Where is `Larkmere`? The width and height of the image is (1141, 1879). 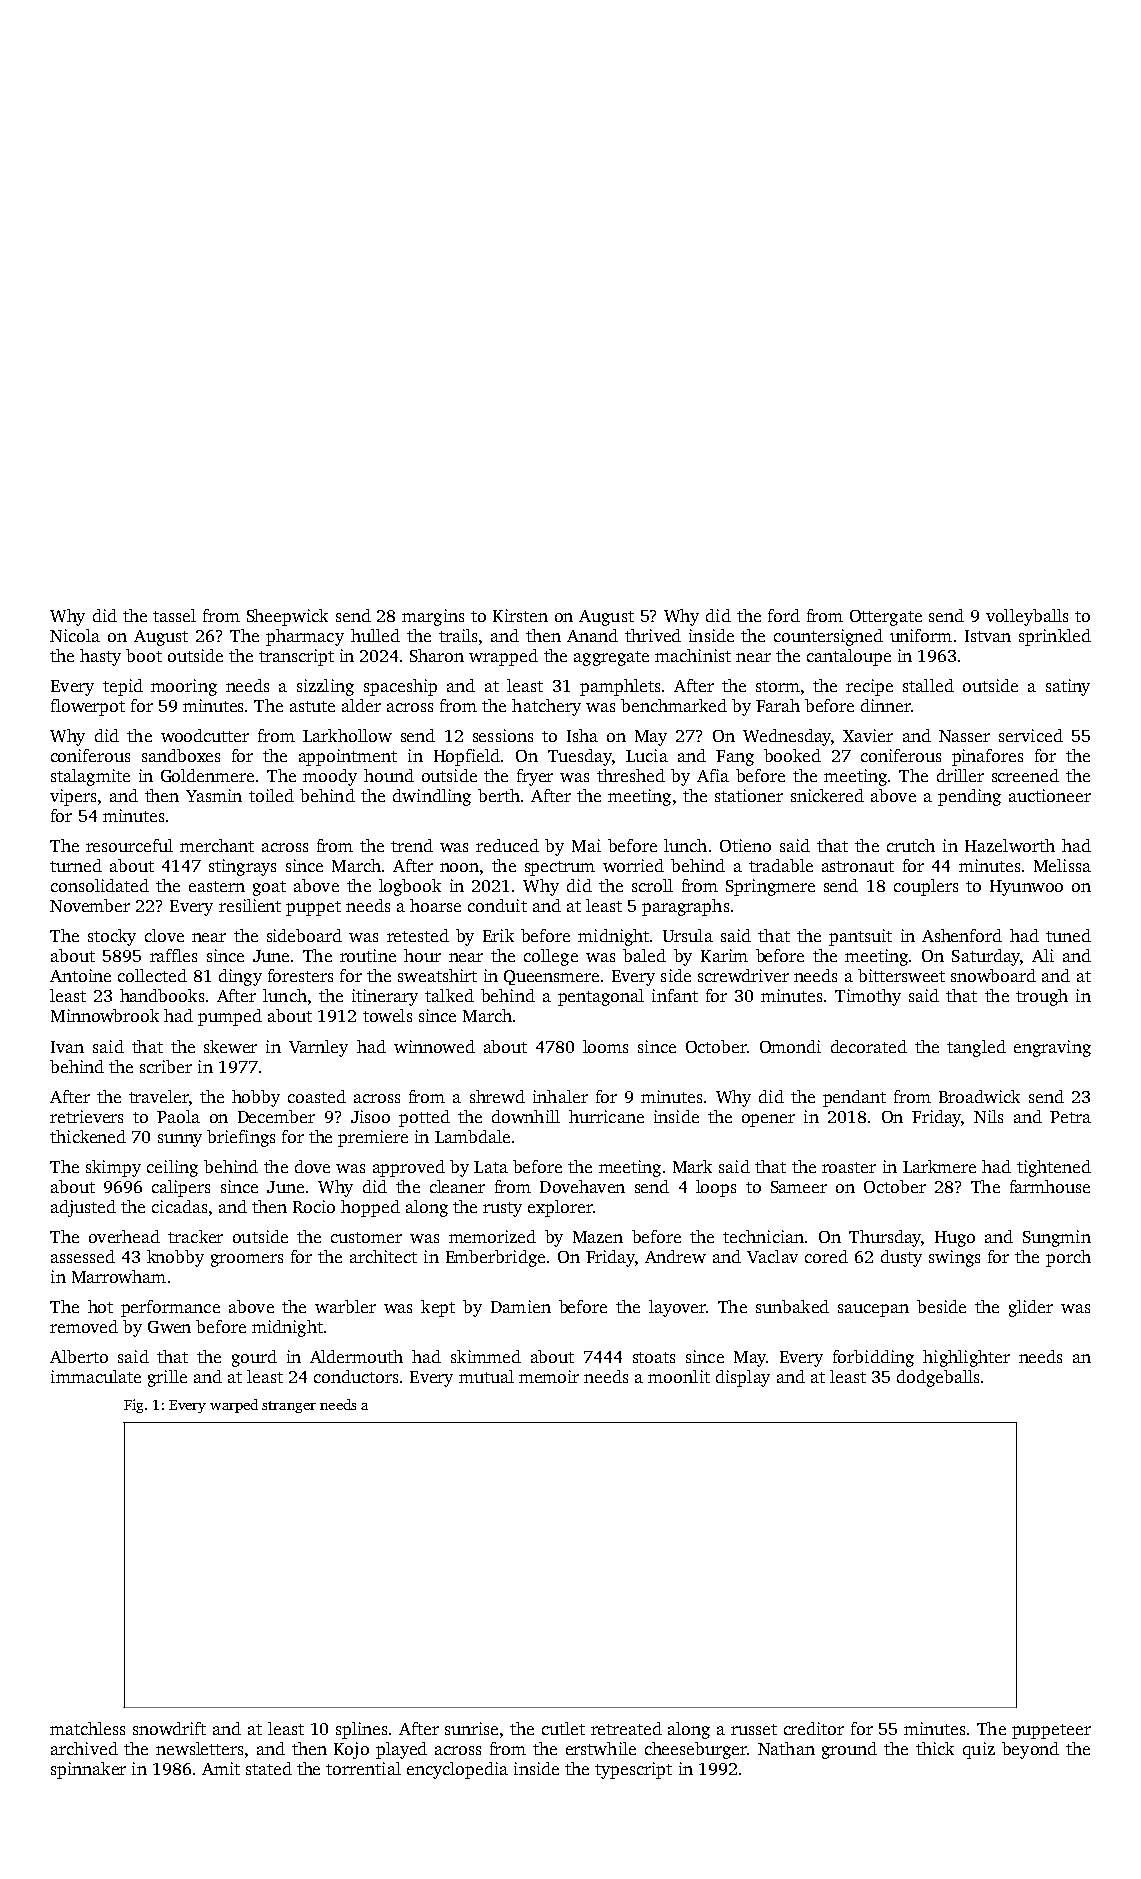
Larkmere is located at coordinates (939, 1166).
